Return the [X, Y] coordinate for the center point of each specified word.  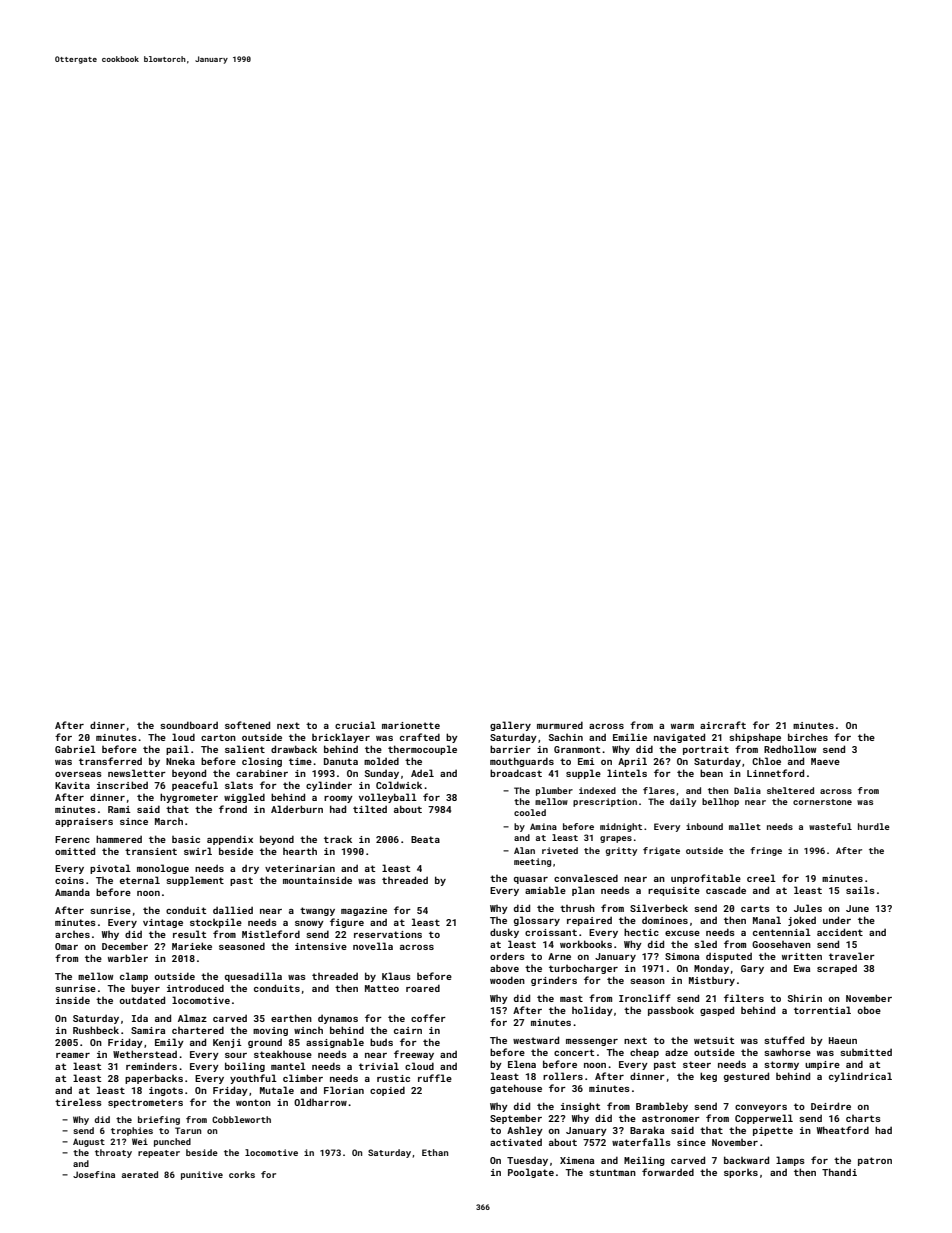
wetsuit [714, 1040]
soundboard [189, 725]
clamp [134, 977]
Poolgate [531, 1173]
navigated [679, 738]
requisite [674, 891]
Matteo [382, 988]
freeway [414, 1055]
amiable [545, 890]
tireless [78, 1102]
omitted [75, 851]
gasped [717, 1011]
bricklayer [341, 738]
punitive [202, 1175]
